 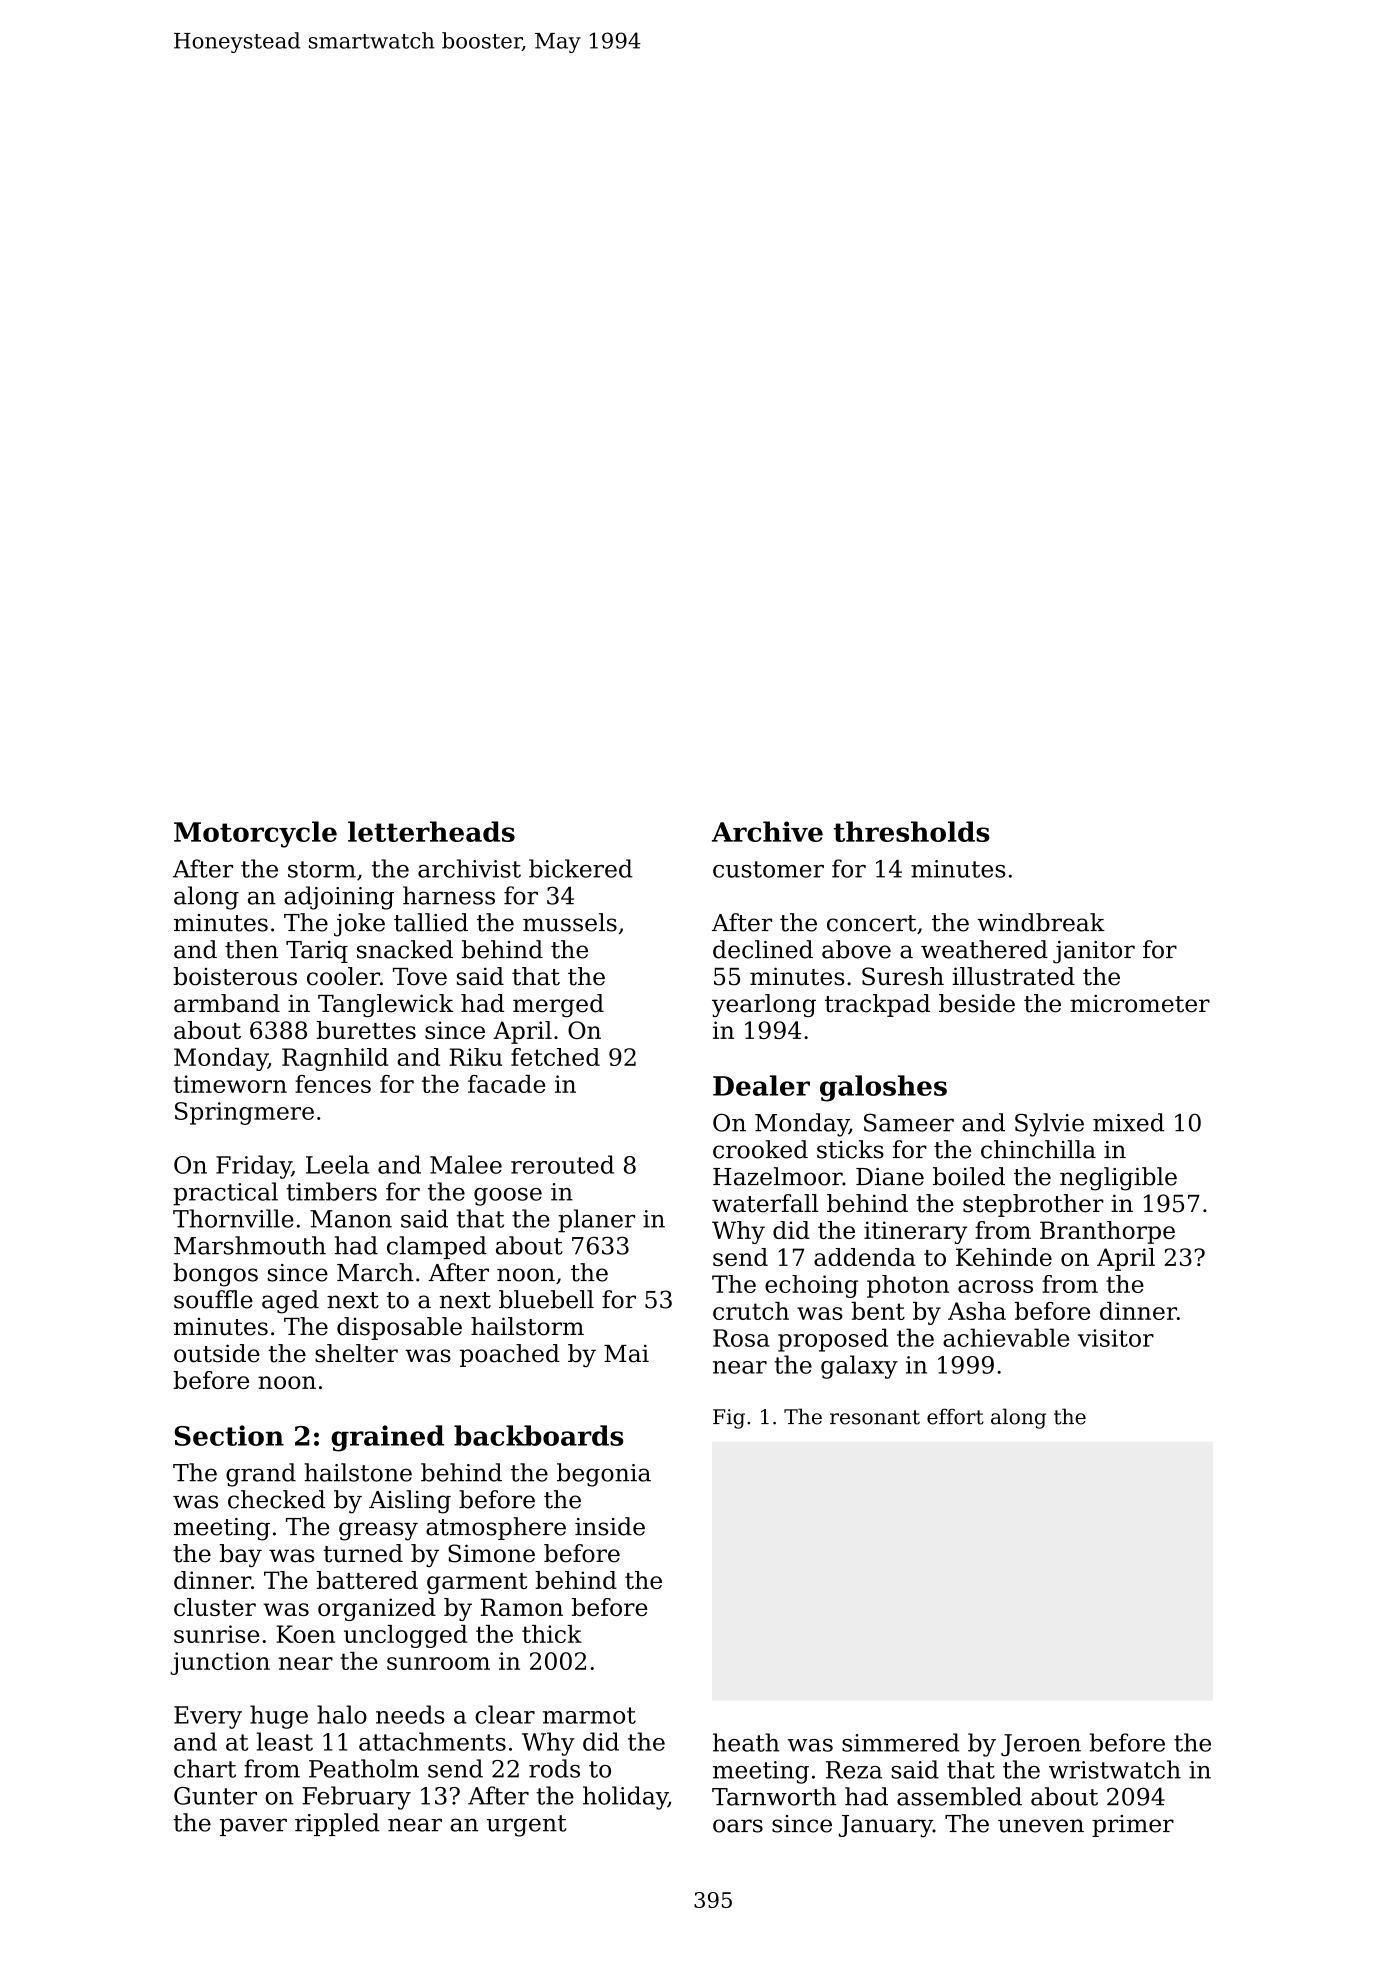 What do you see at coordinates (912, 831) in the screenshot?
I see `thresholds` at bounding box center [912, 831].
